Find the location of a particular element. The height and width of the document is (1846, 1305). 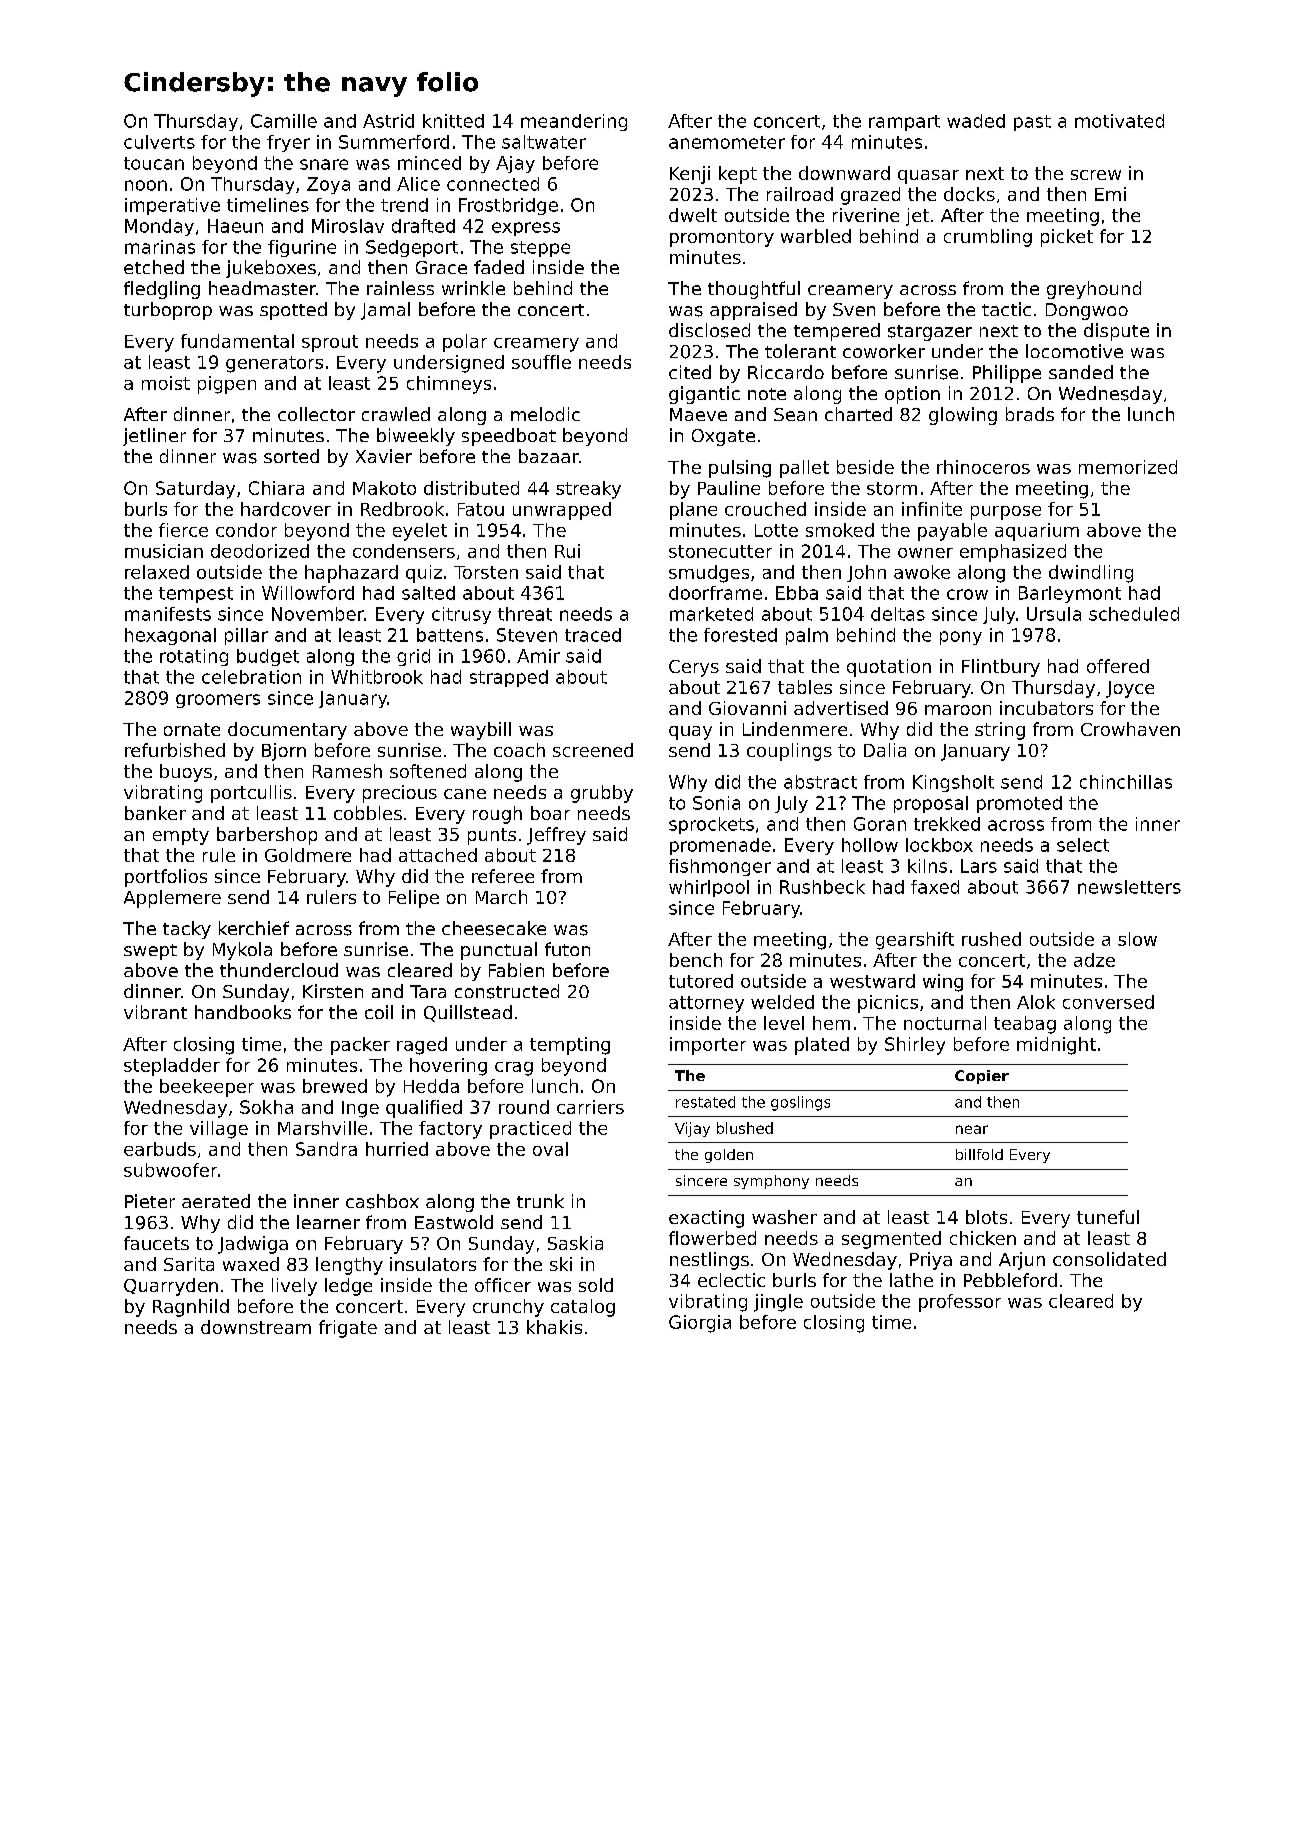

restated is located at coordinates (705, 1102).
